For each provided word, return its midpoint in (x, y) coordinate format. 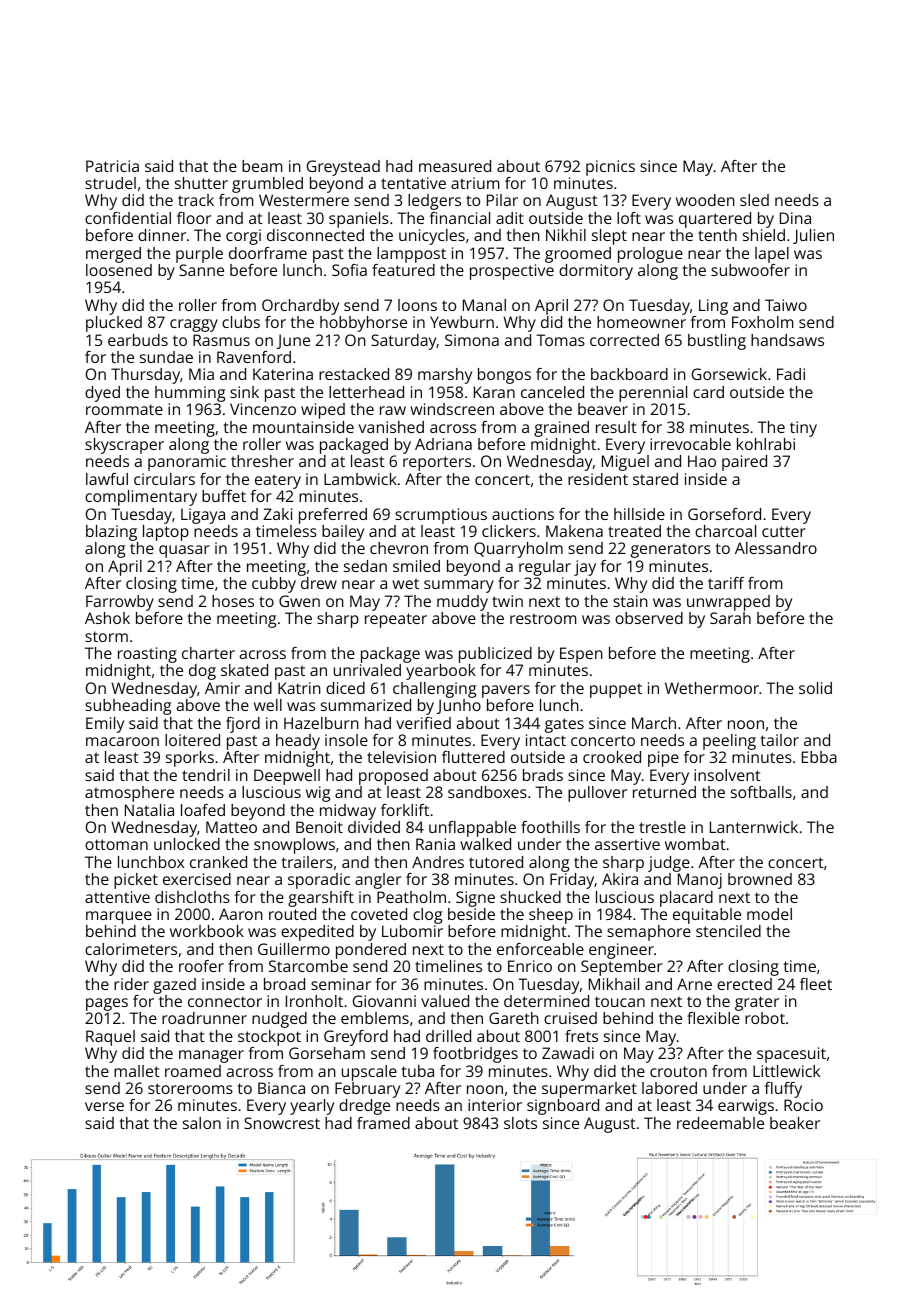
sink (244, 392)
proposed (393, 777)
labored (669, 1088)
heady (298, 742)
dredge (364, 1107)
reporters (437, 463)
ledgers (434, 202)
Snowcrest (282, 1123)
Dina (795, 218)
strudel (110, 183)
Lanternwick (754, 827)
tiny (803, 429)
